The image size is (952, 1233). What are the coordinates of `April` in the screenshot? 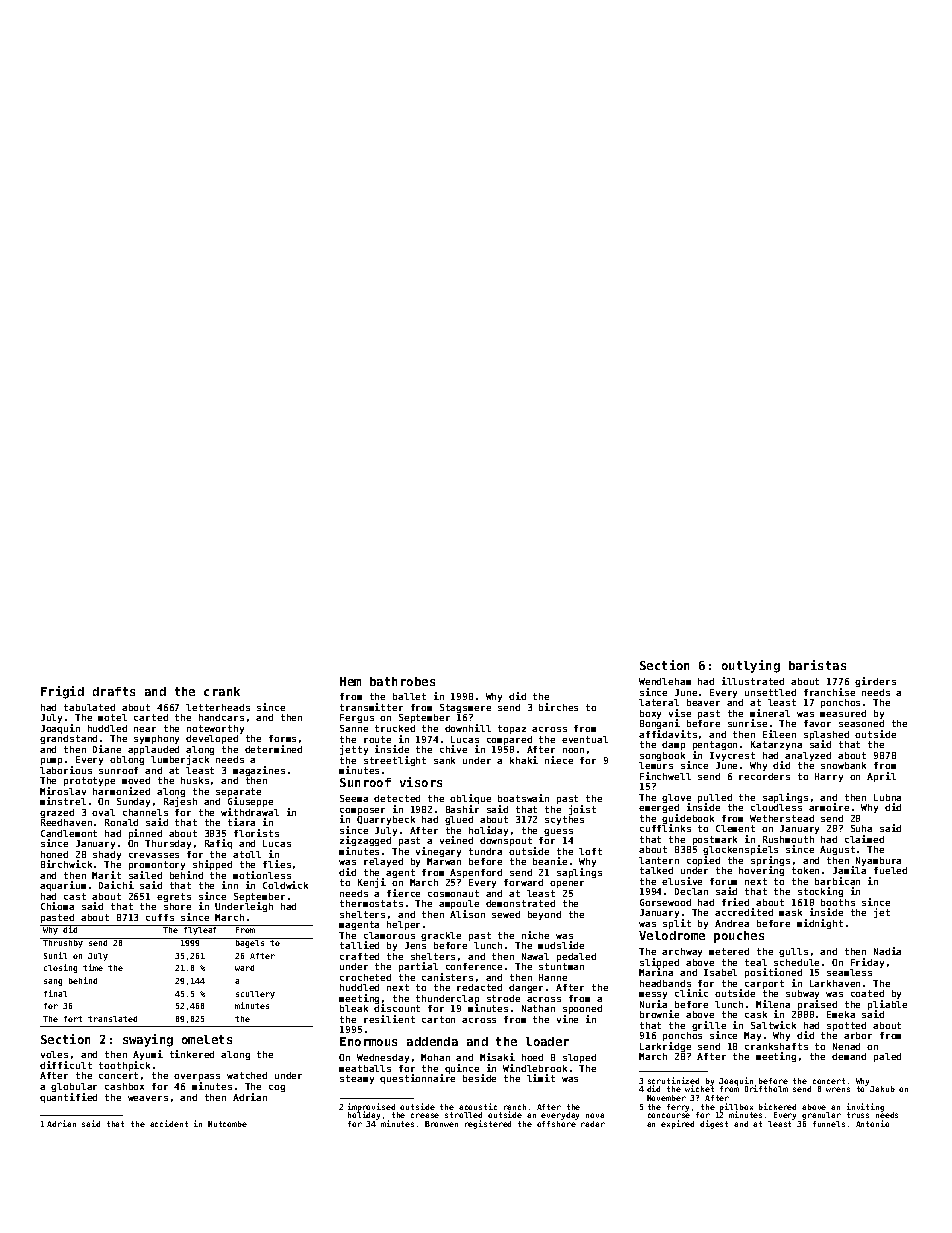 It's located at (881, 777).
